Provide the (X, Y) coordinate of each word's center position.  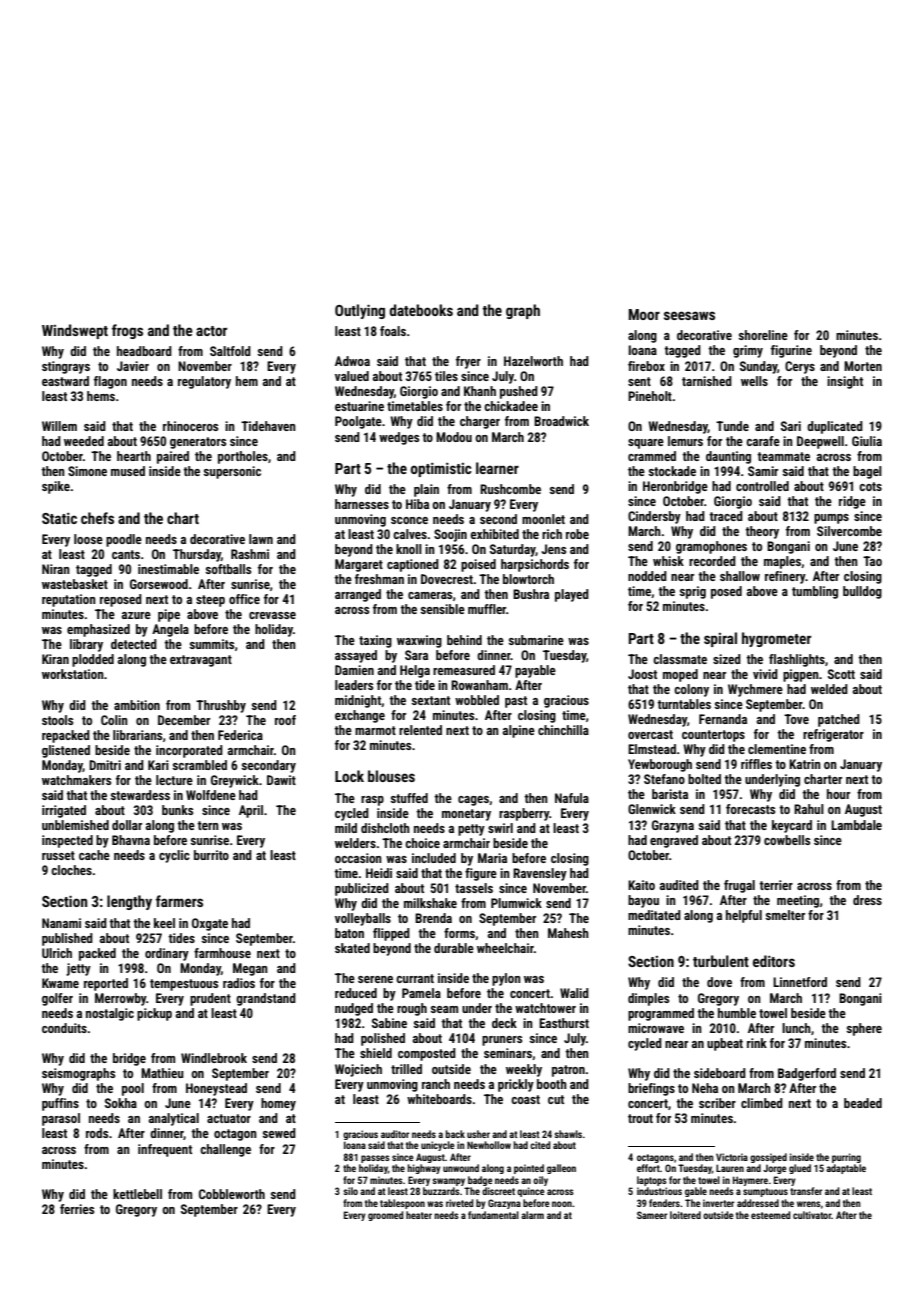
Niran (56, 569)
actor (211, 331)
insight (845, 382)
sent (639, 381)
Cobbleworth (232, 1194)
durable (454, 948)
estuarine (359, 406)
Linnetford (800, 982)
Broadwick (561, 421)
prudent (210, 999)
